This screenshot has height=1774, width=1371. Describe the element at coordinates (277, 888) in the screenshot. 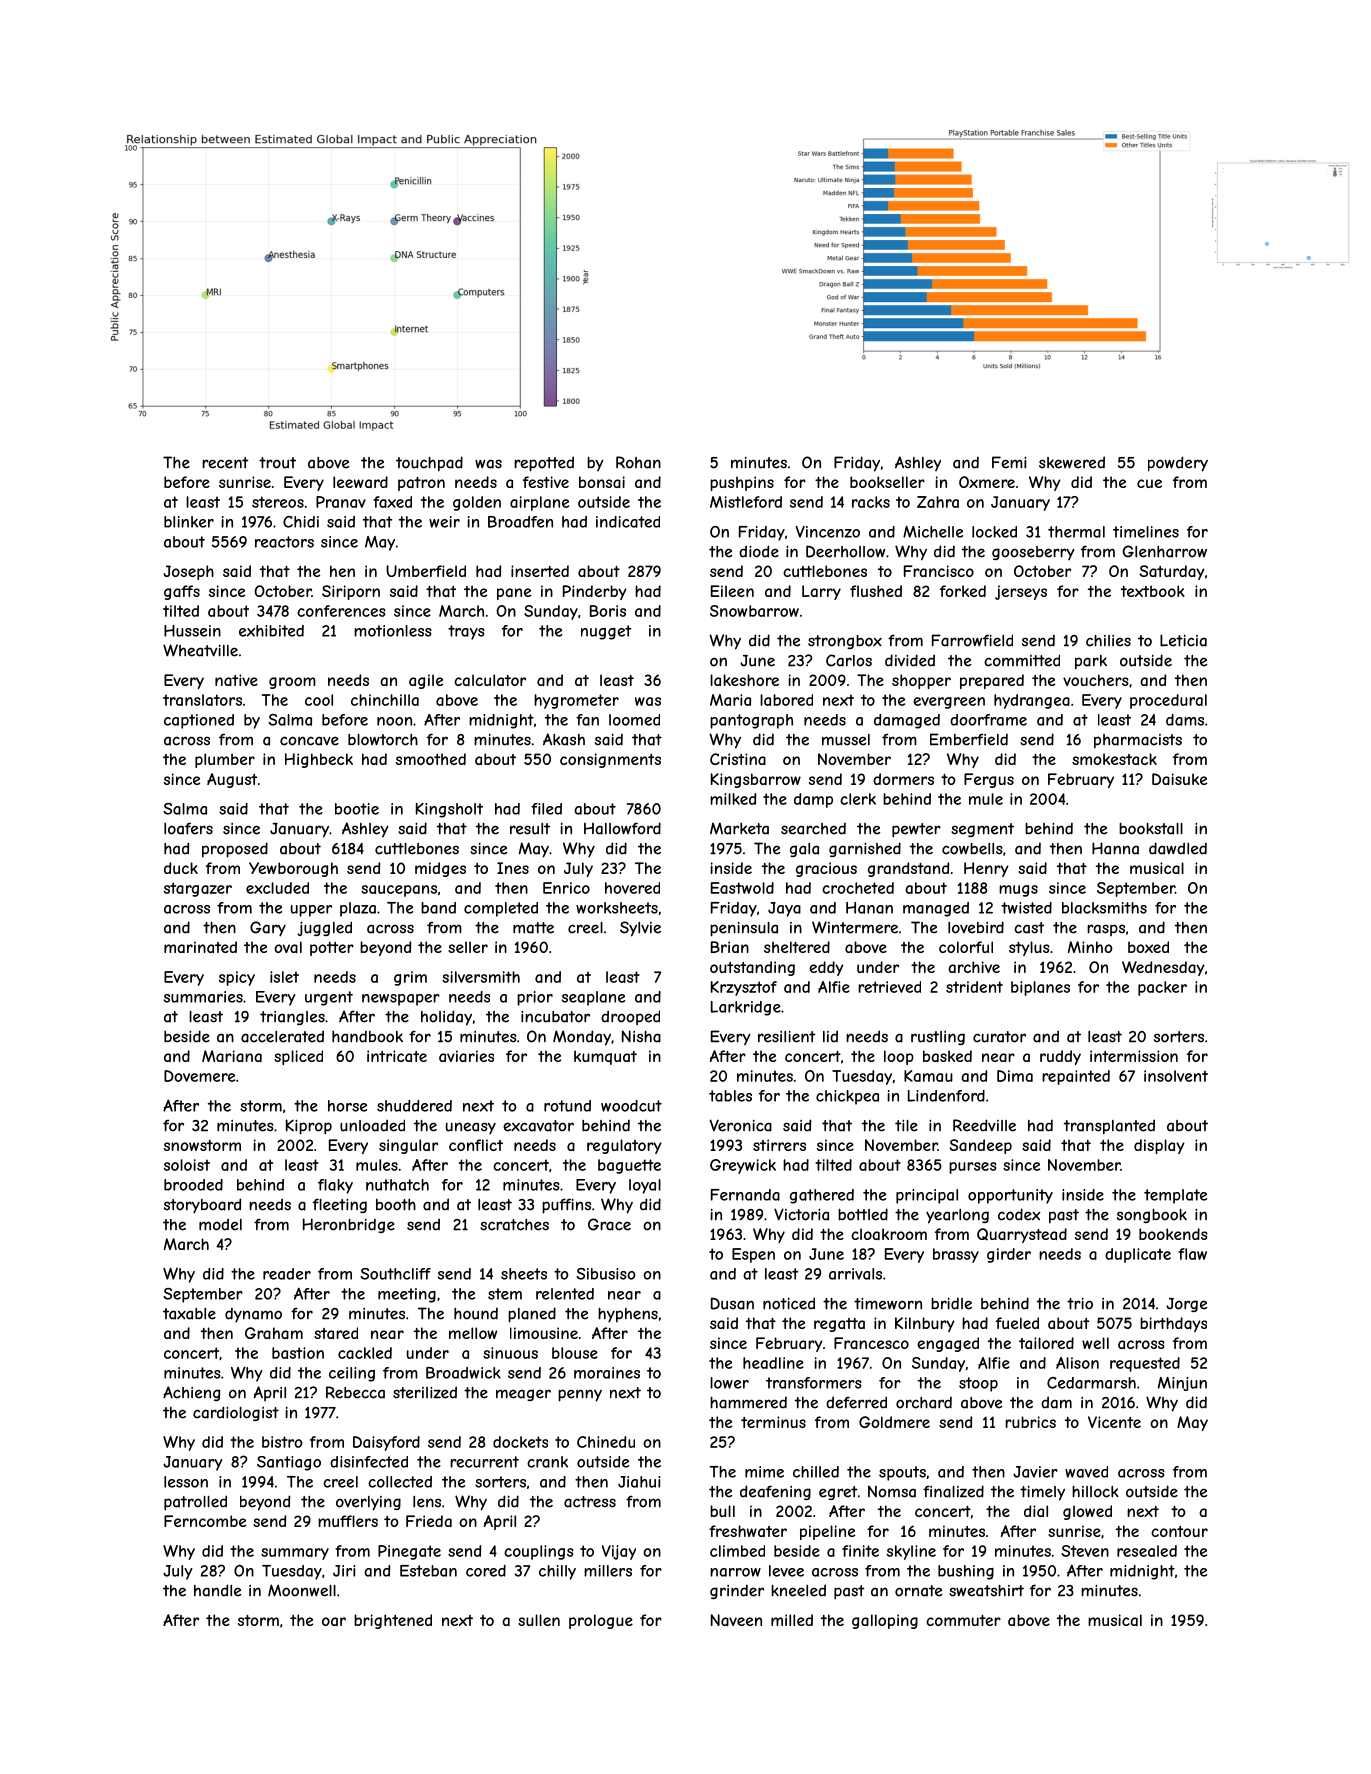

I see `excluded` at that location.
